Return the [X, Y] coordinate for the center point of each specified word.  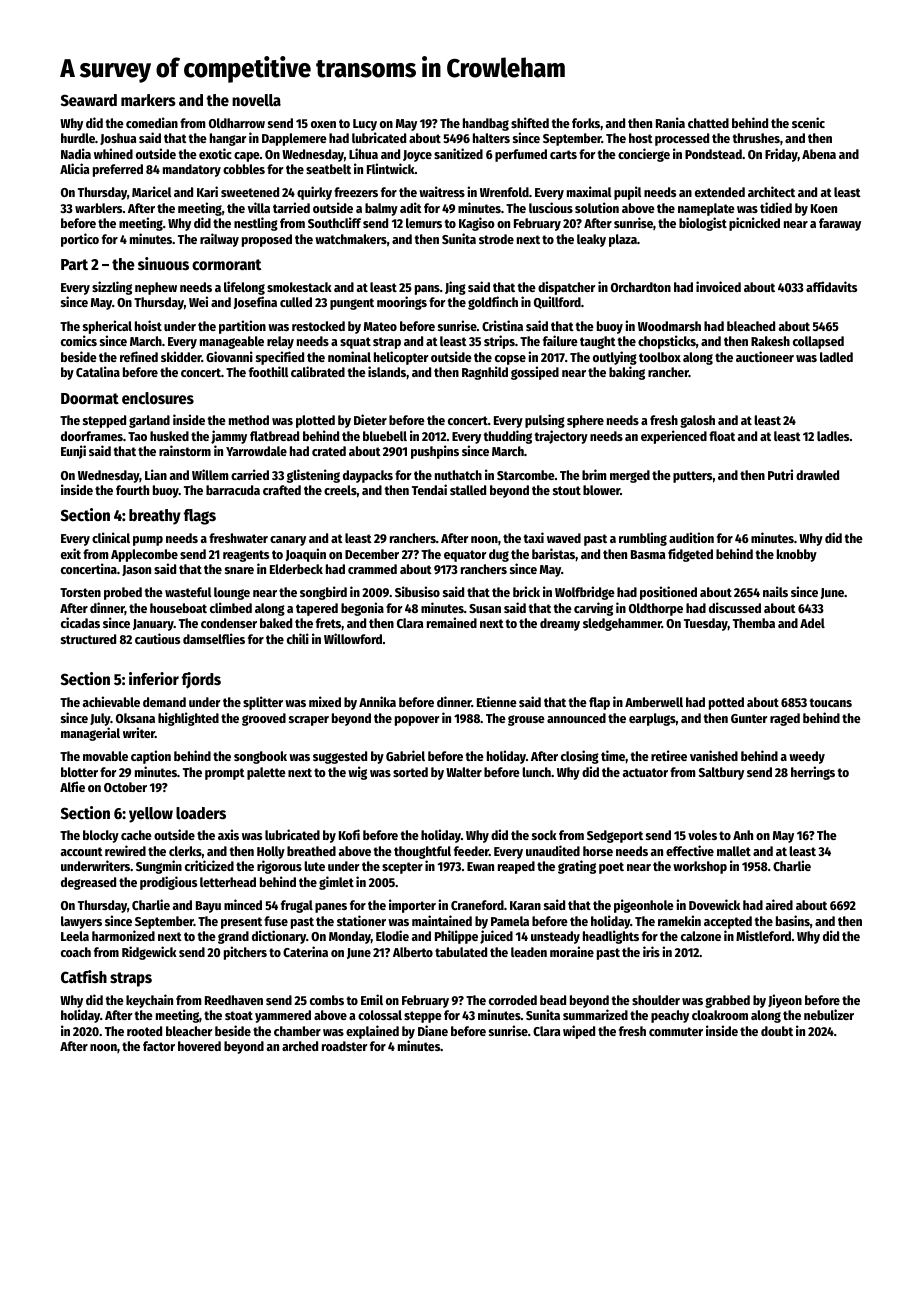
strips [499, 342]
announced [576, 718]
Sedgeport [615, 836]
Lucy [365, 125]
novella [256, 100]
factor [159, 1046]
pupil [628, 193]
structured [88, 639]
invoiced [718, 286]
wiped [579, 1032]
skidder [181, 356]
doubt [777, 1031]
